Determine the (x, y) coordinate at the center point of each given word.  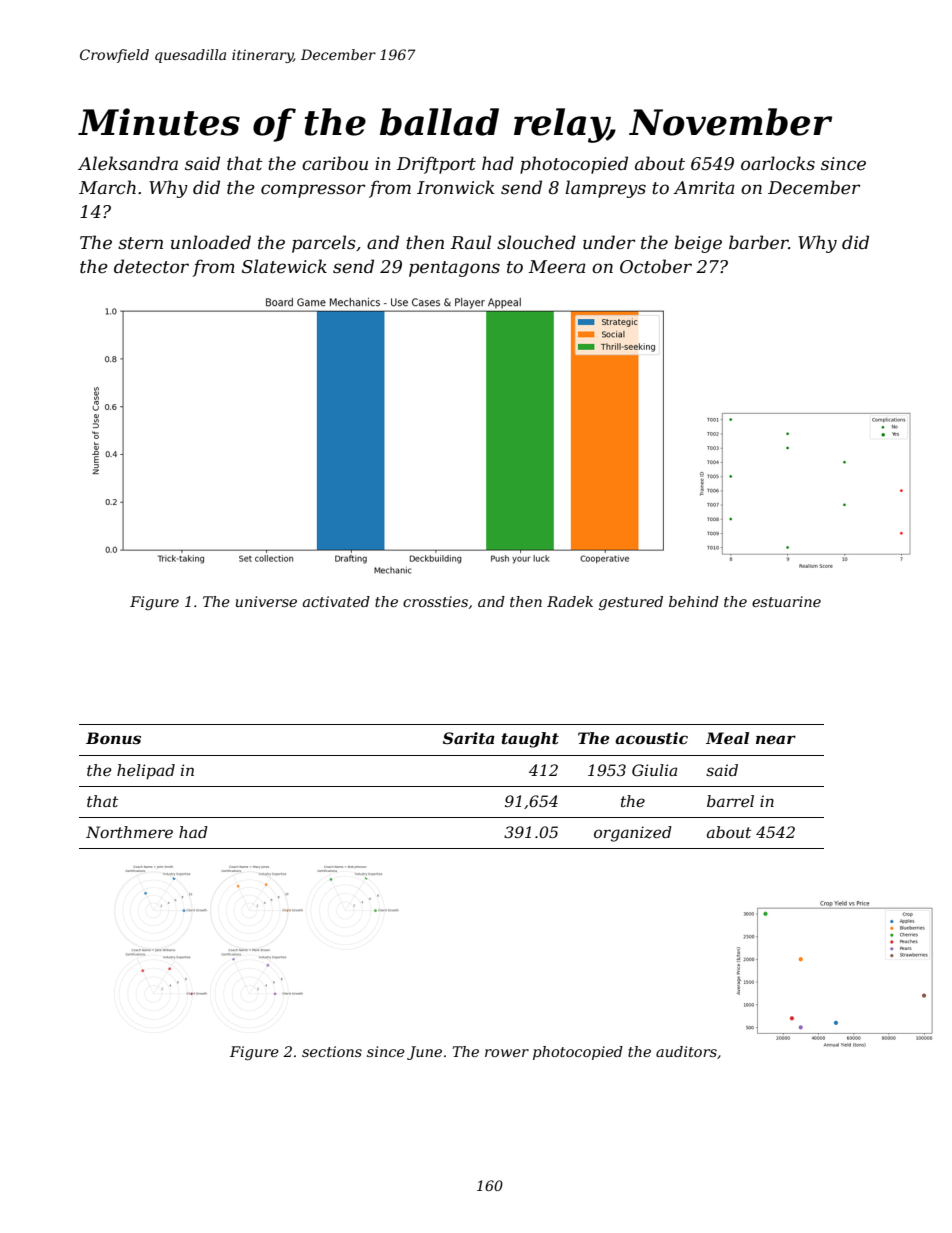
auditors (686, 1051)
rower (507, 1053)
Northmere (129, 832)
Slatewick (284, 266)
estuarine (786, 601)
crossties (435, 601)
